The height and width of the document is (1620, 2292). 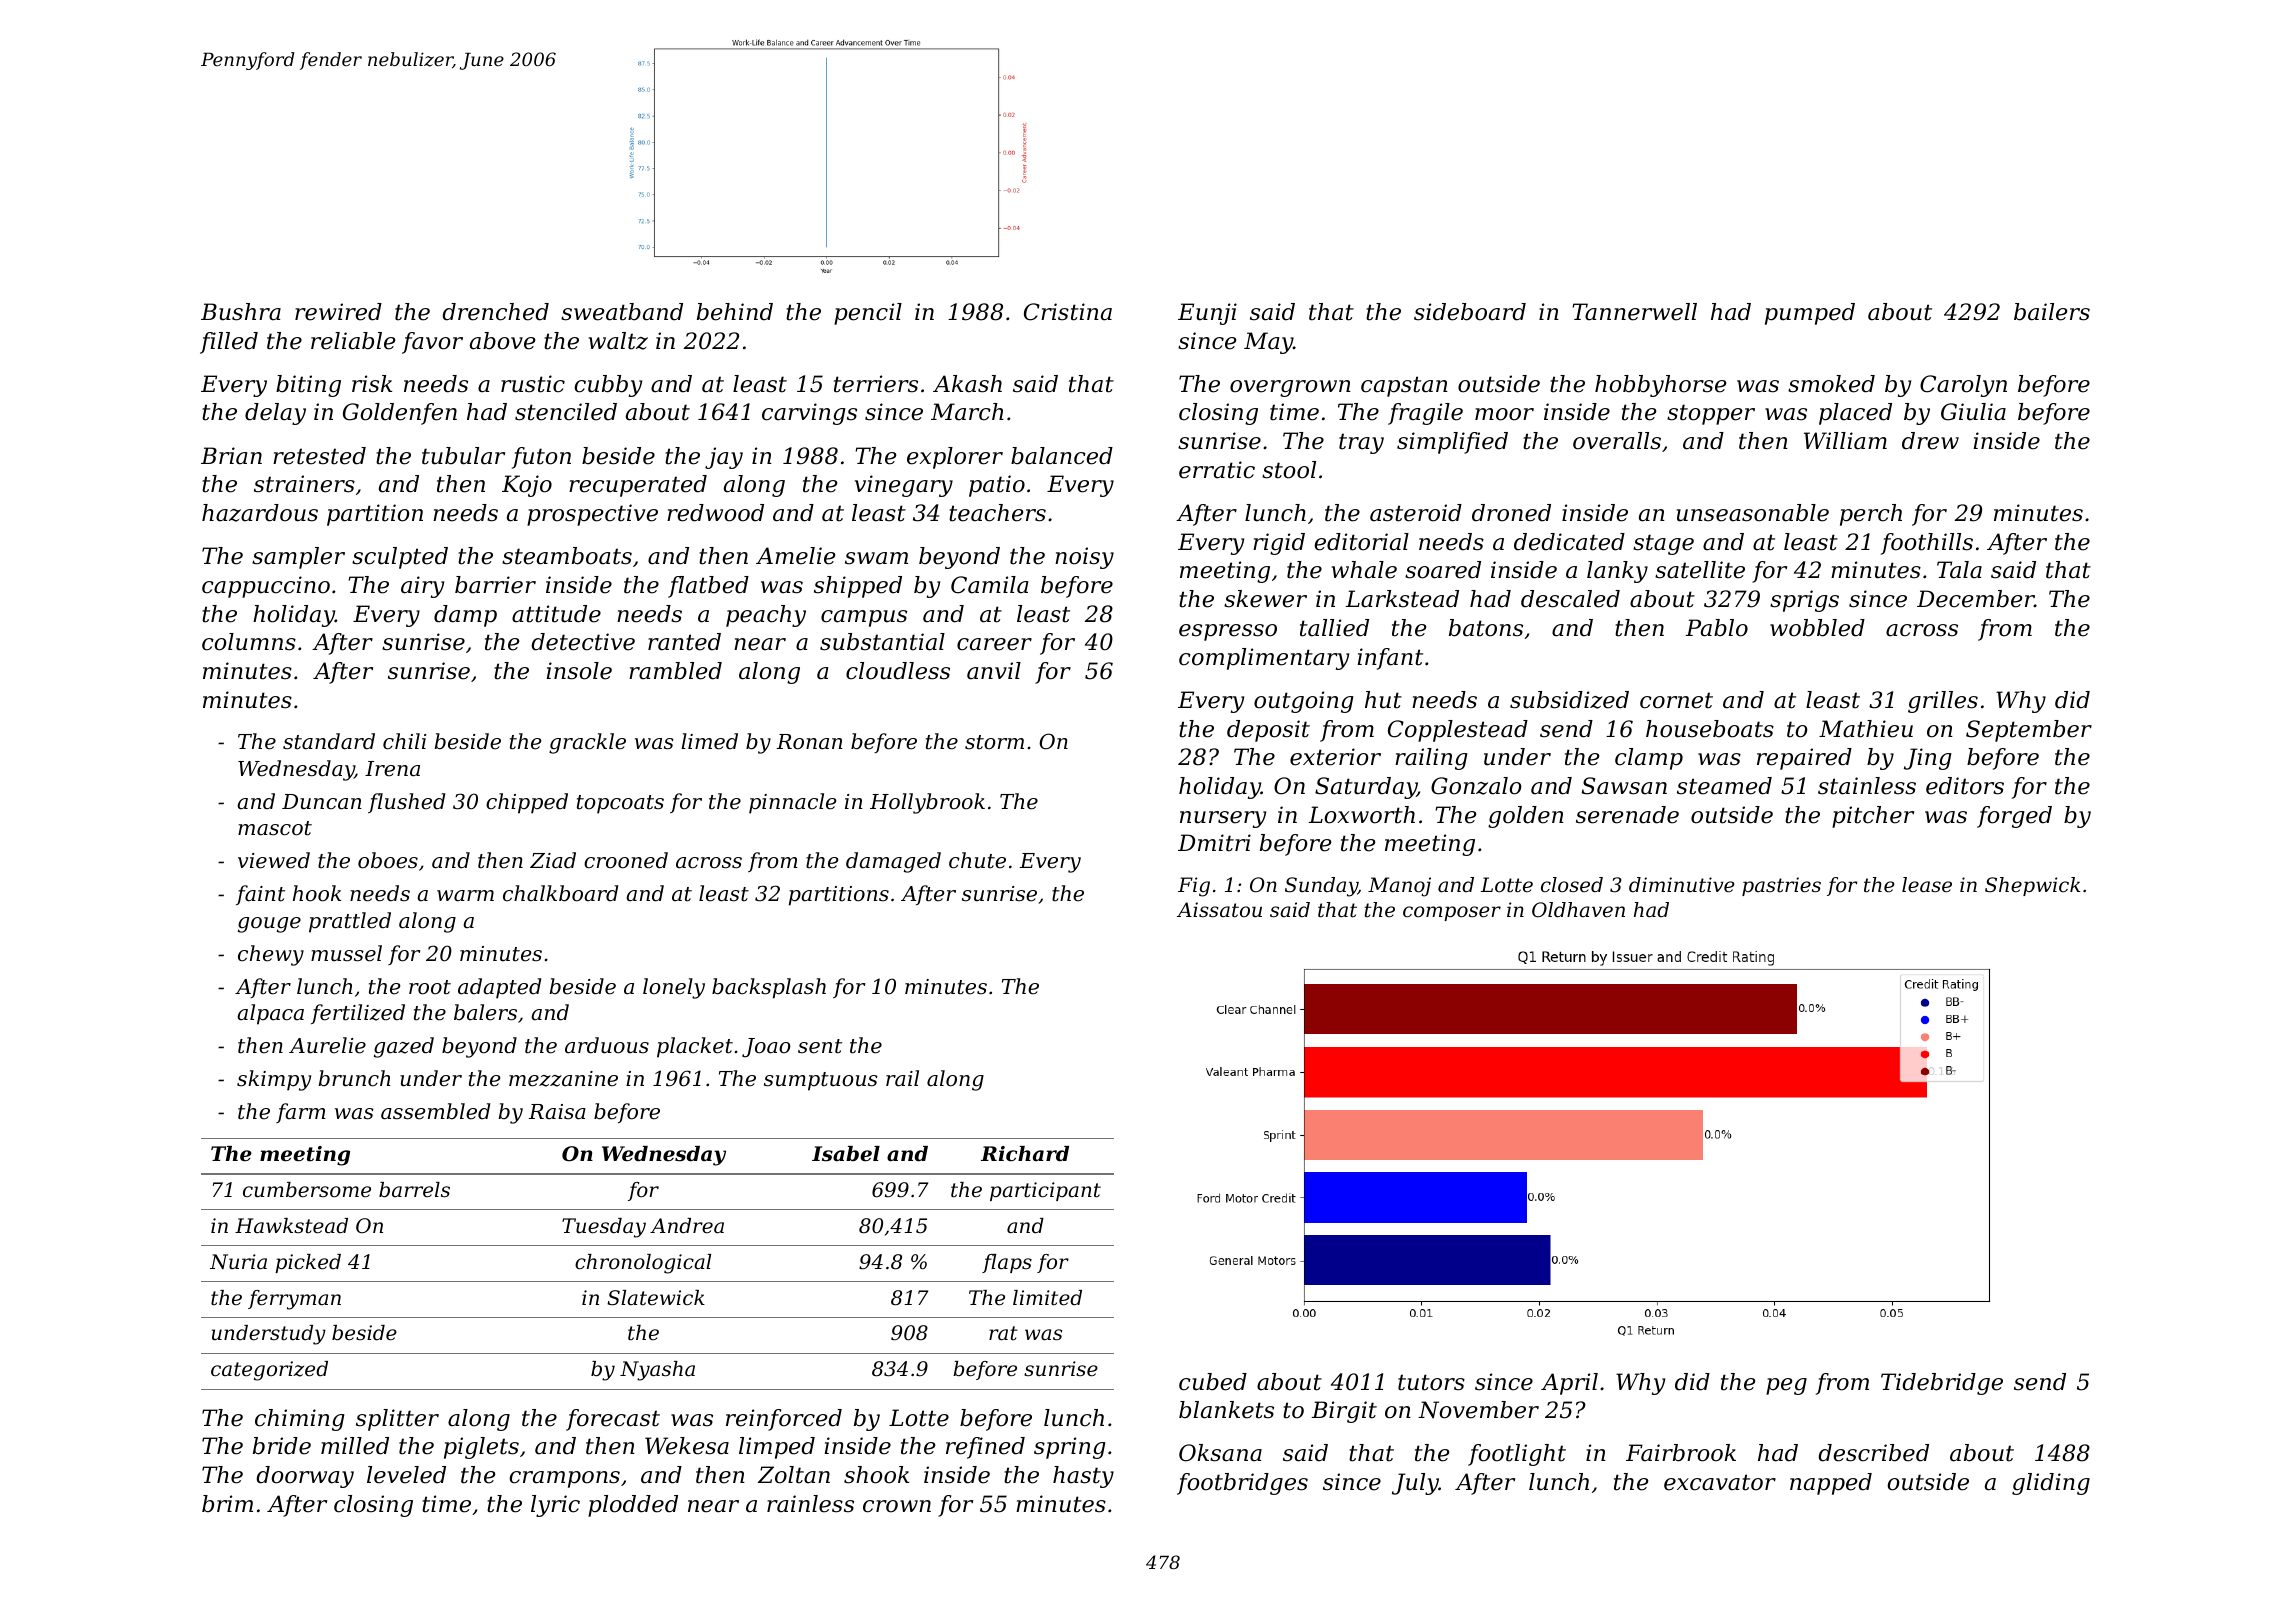 What do you see at coordinates (227, 1504) in the document?
I see `brim` at bounding box center [227, 1504].
